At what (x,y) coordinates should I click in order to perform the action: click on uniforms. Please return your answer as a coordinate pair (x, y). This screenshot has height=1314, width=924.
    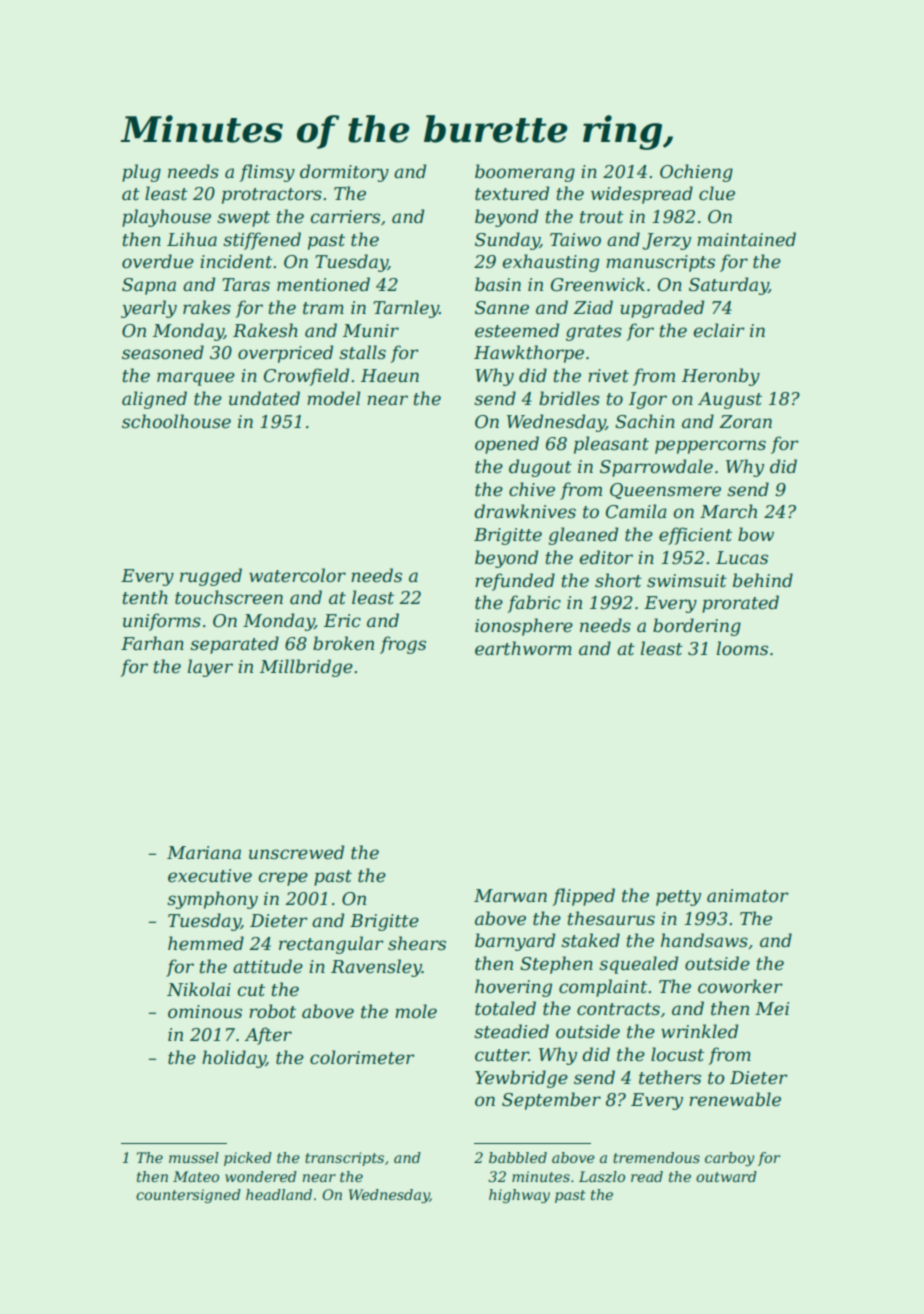
    Looking at the image, I should click on (162, 622).
